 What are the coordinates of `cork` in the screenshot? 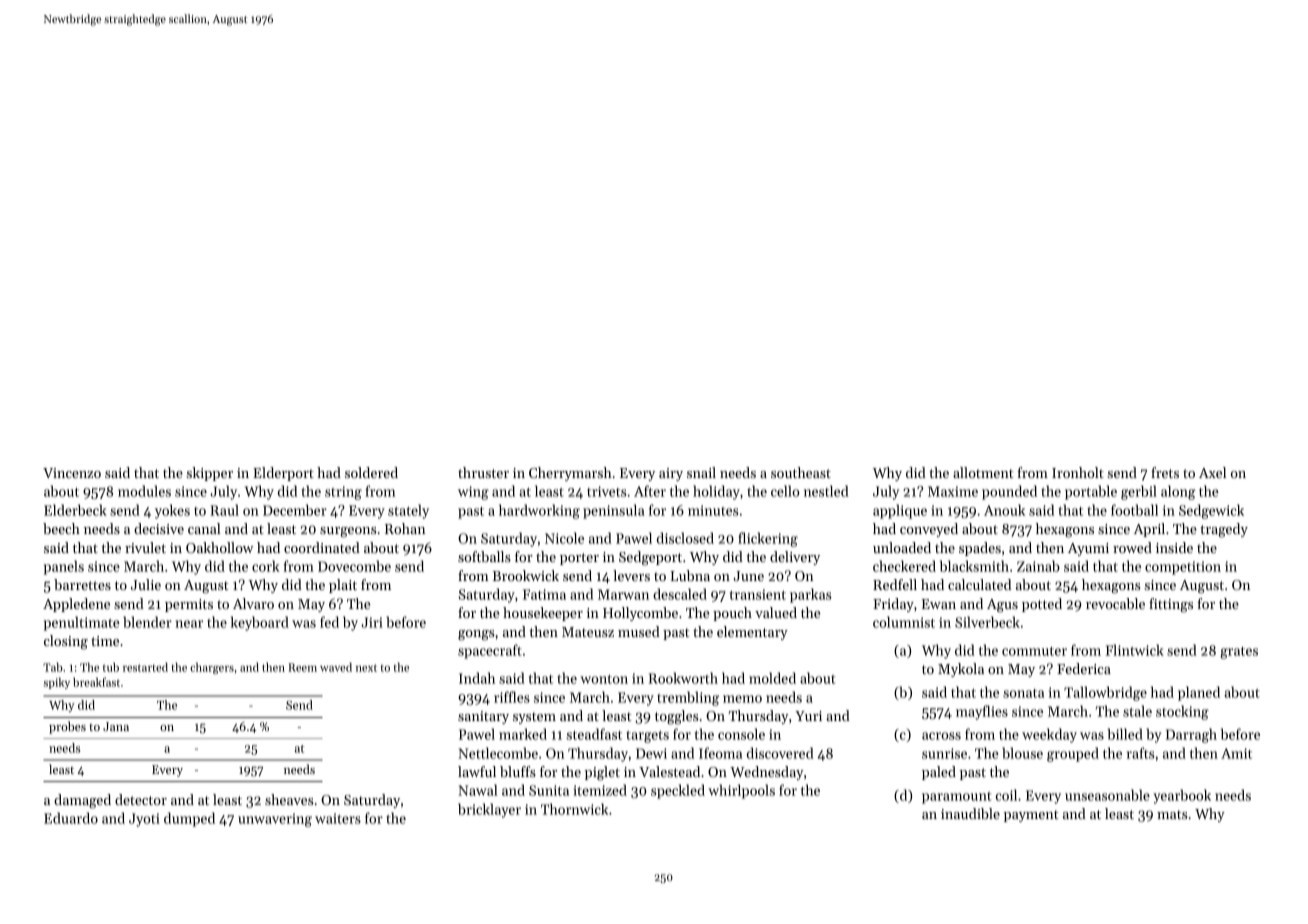 It's located at (266, 566).
